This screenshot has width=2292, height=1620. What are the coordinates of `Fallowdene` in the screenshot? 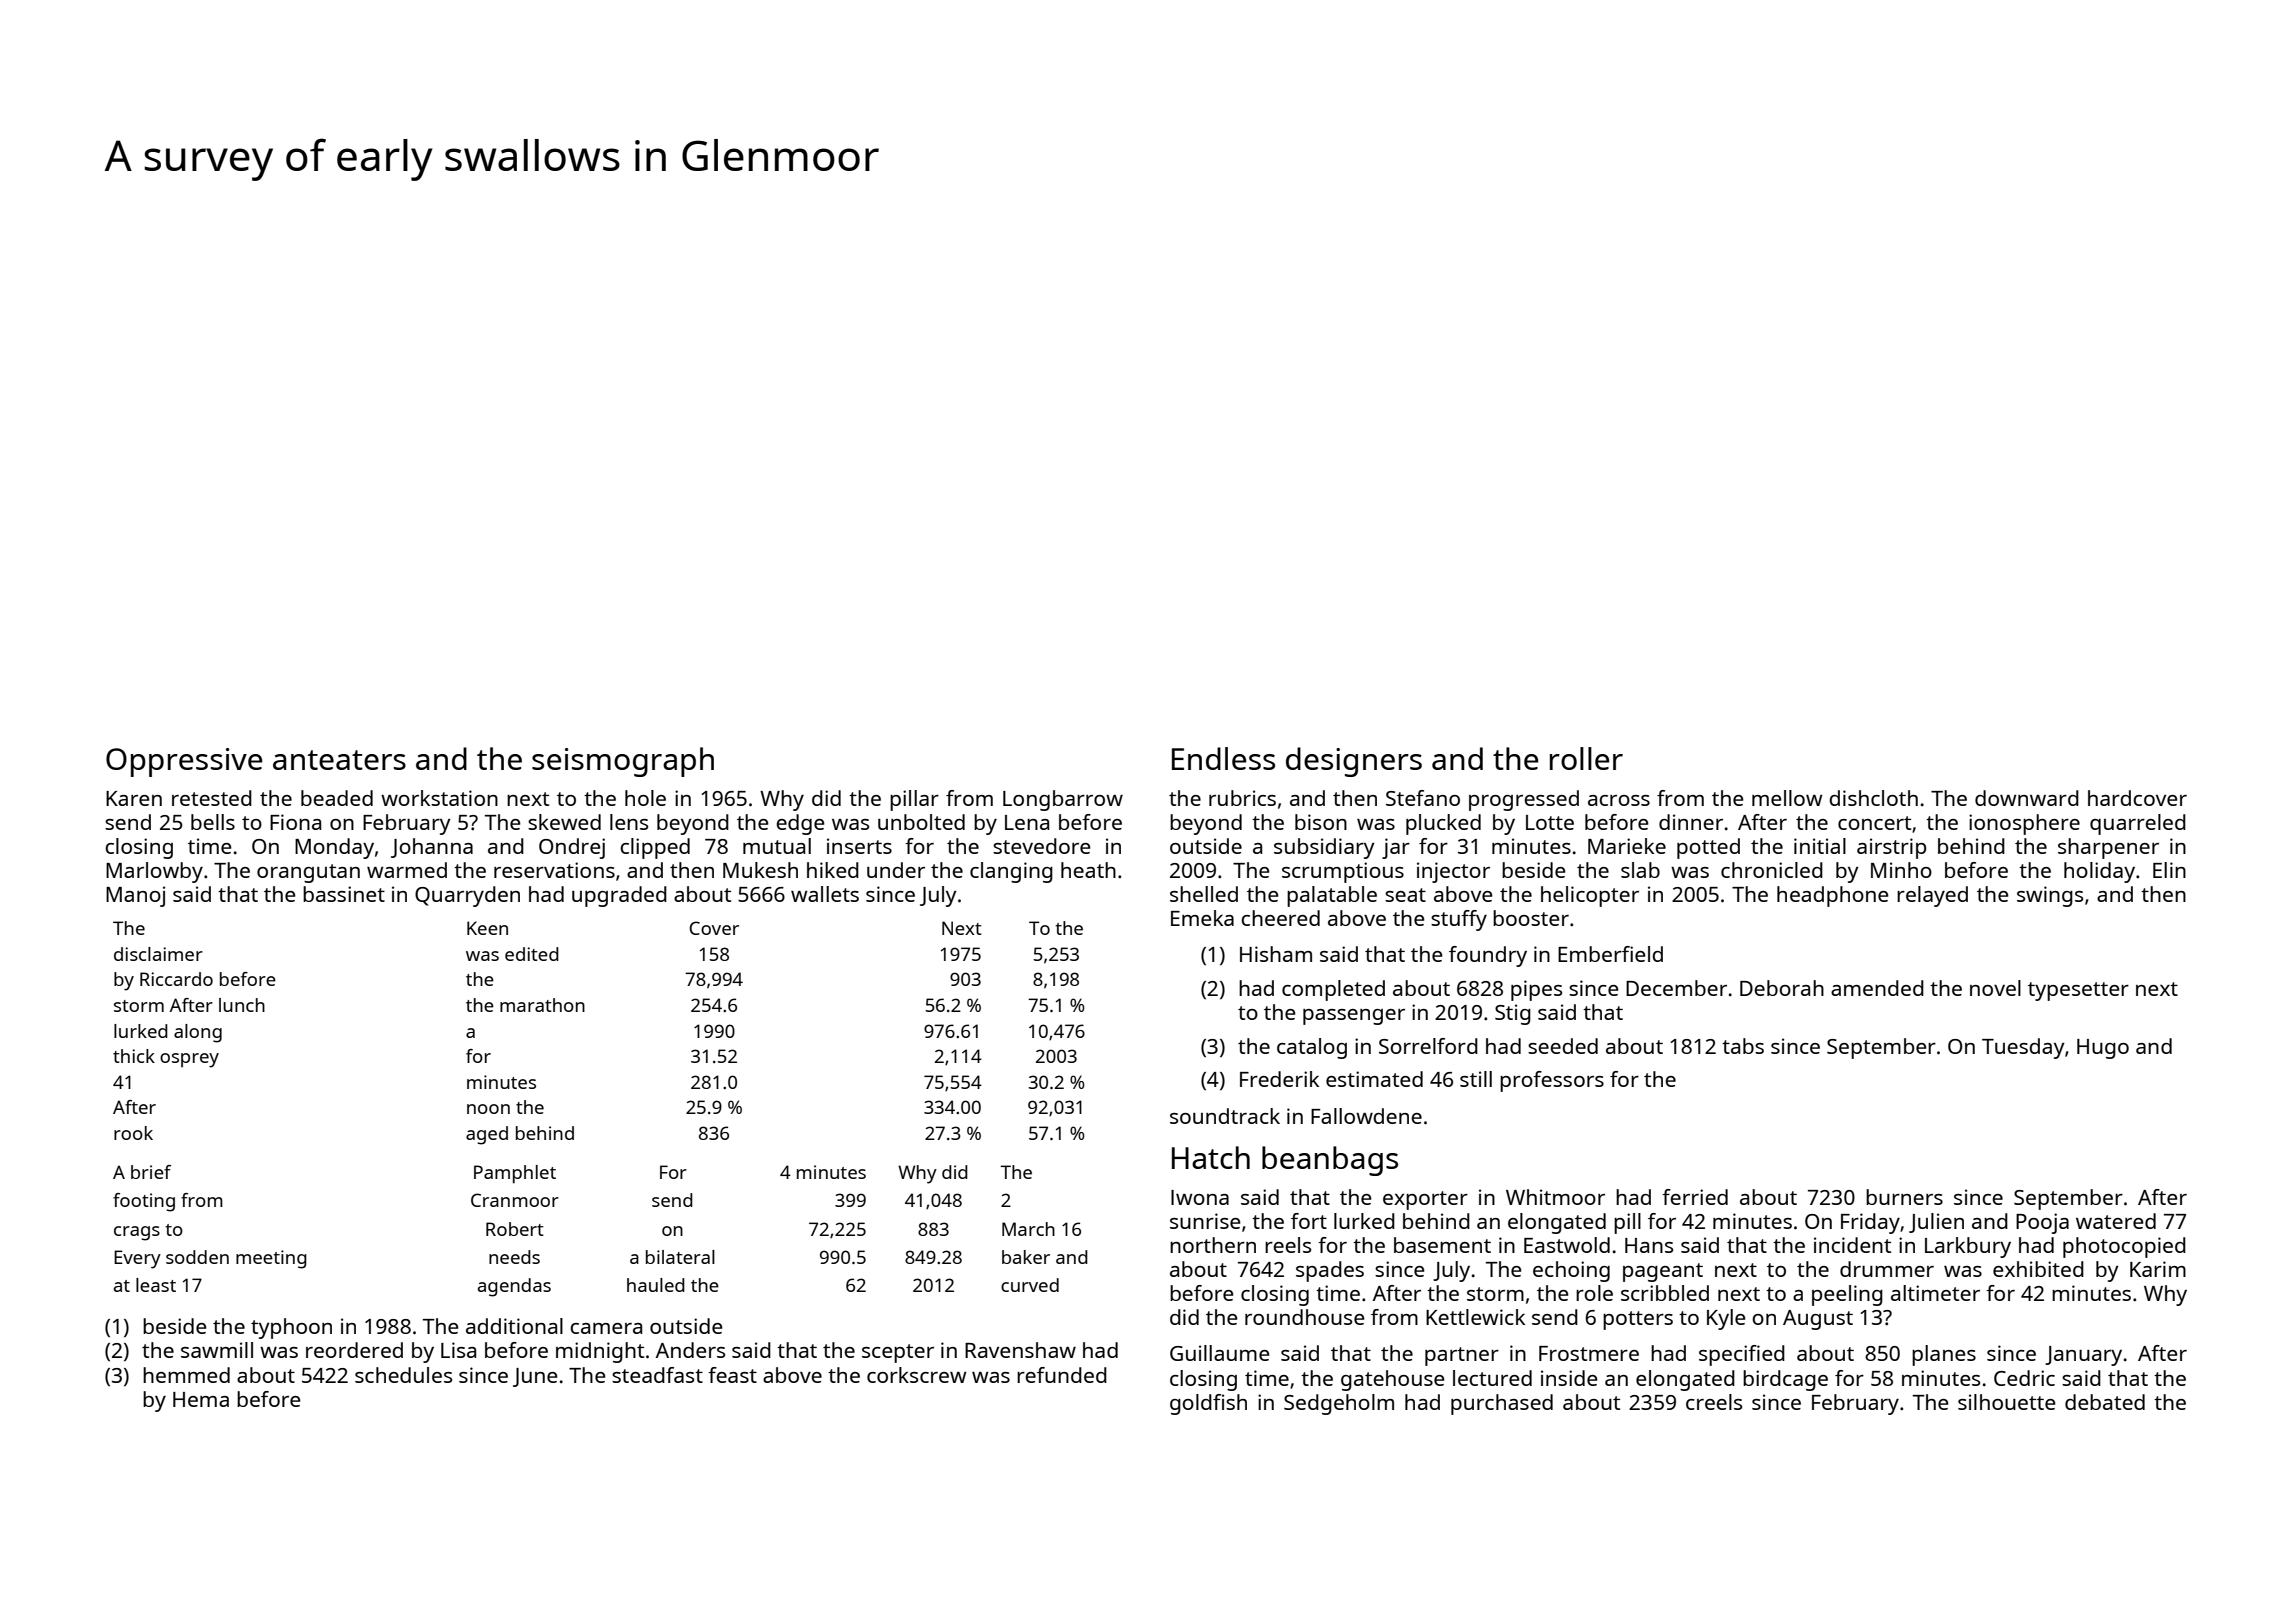 It's located at (1366, 1116).
